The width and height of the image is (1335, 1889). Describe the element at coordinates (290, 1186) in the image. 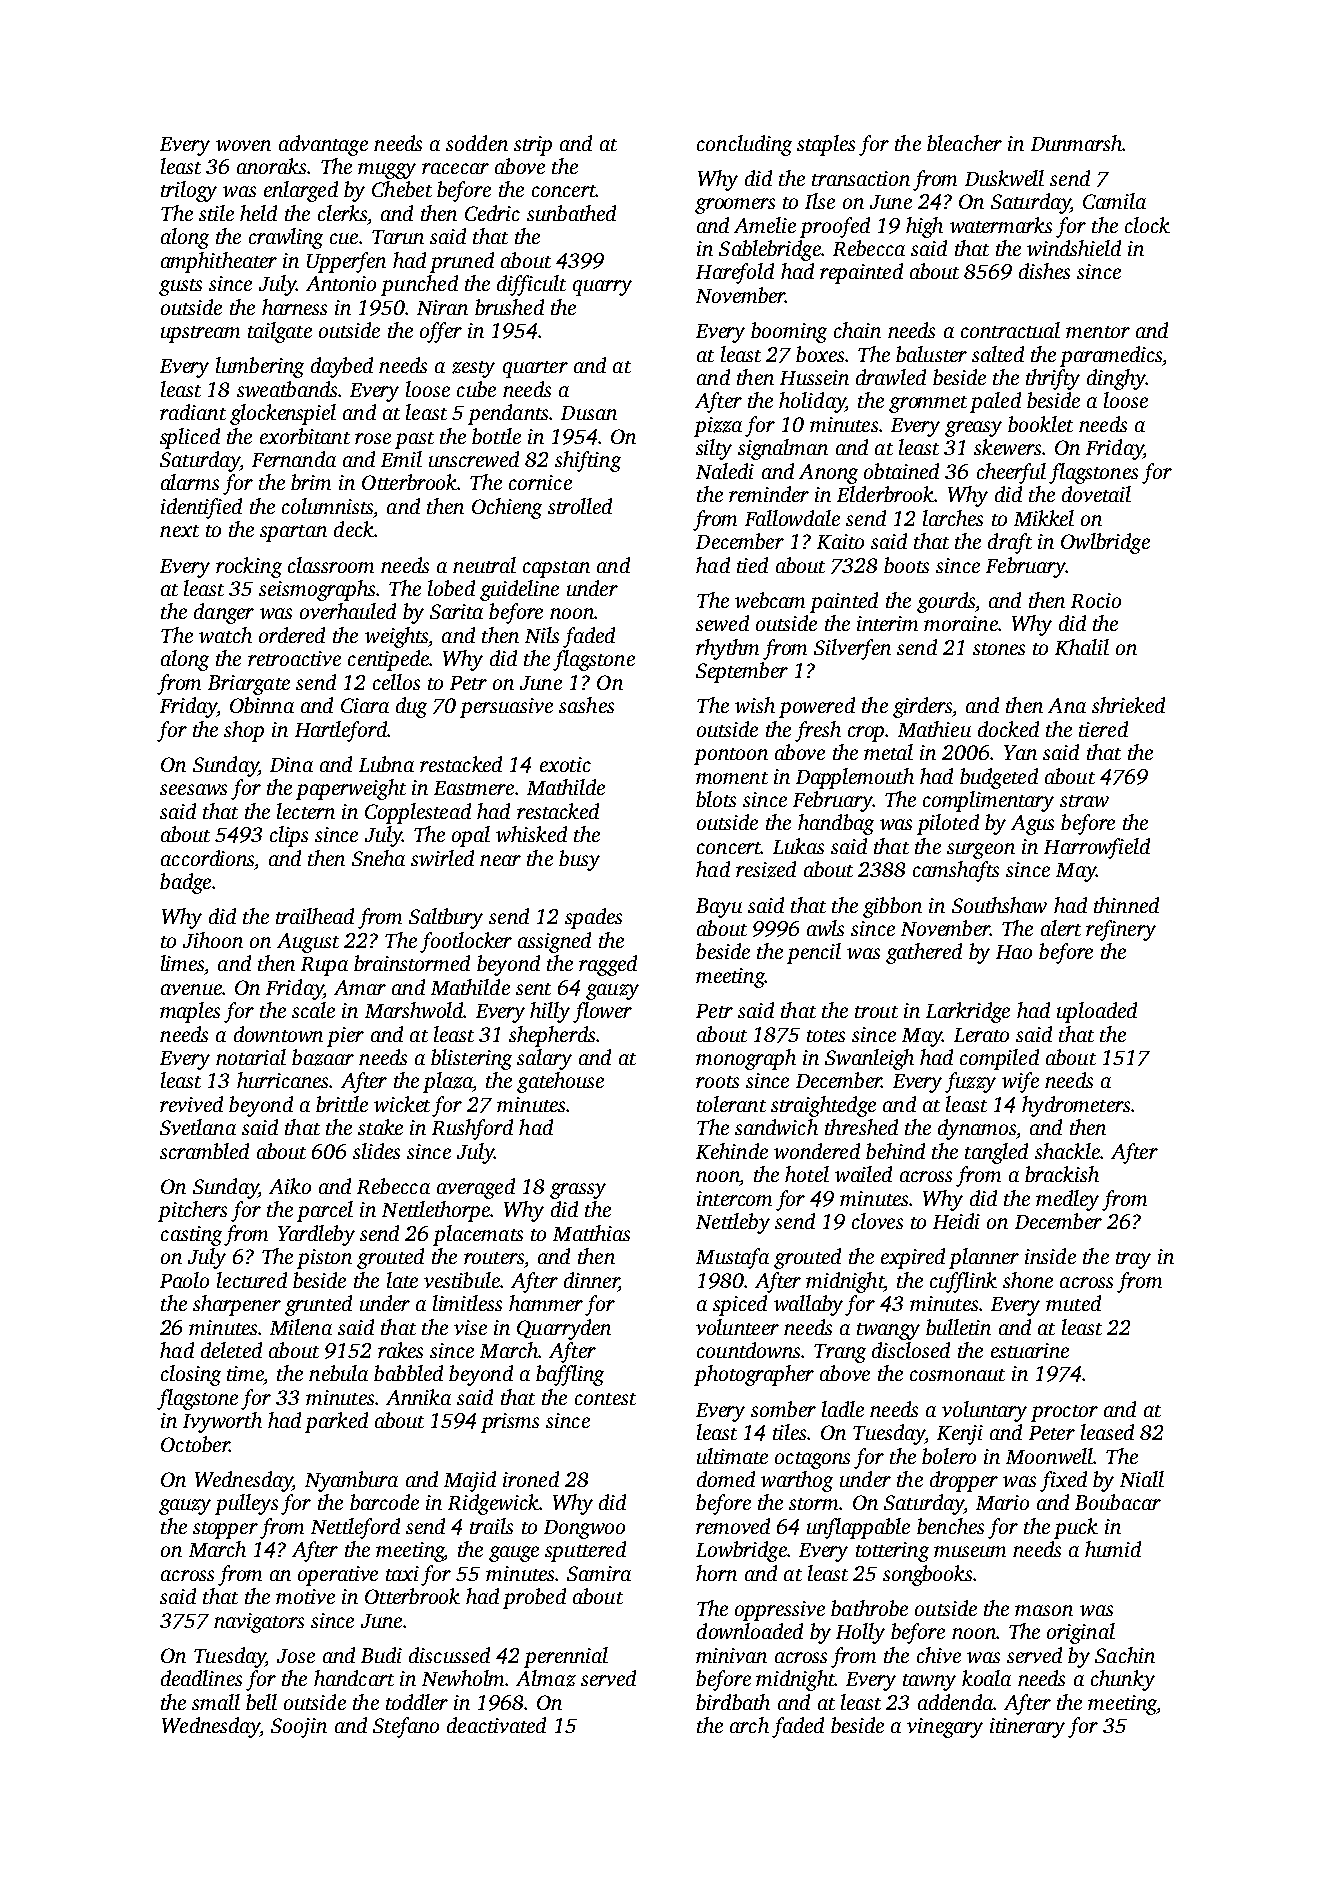

I see `Aiko` at that location.
